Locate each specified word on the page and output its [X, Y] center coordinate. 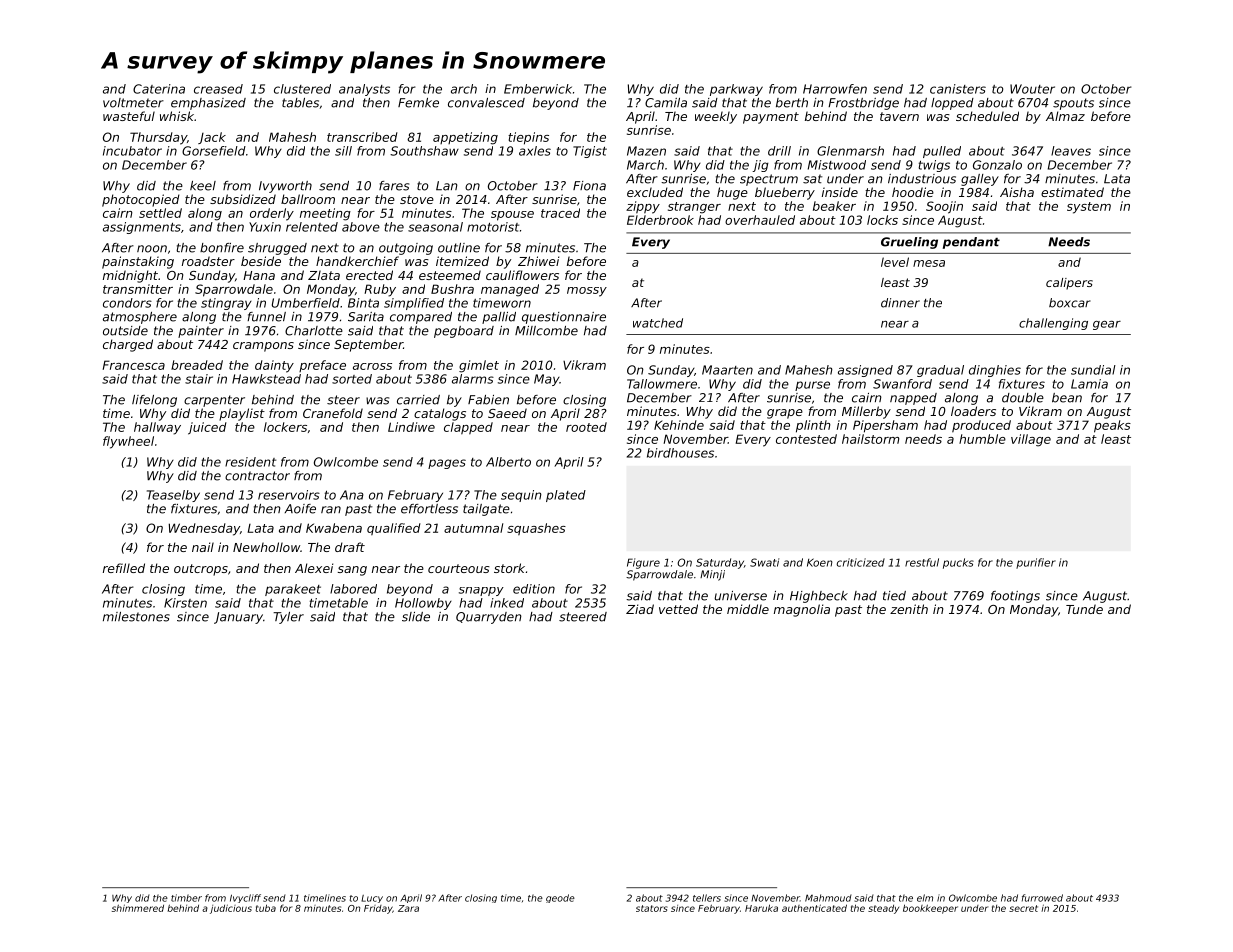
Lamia [1089, 384]
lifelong [154, 401]
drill [779, 151]
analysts [364, 90]
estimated [1072, 192]
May [547, 380]
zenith [909, 609]
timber [186, 898]
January [238, 618]
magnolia [802, 610]
